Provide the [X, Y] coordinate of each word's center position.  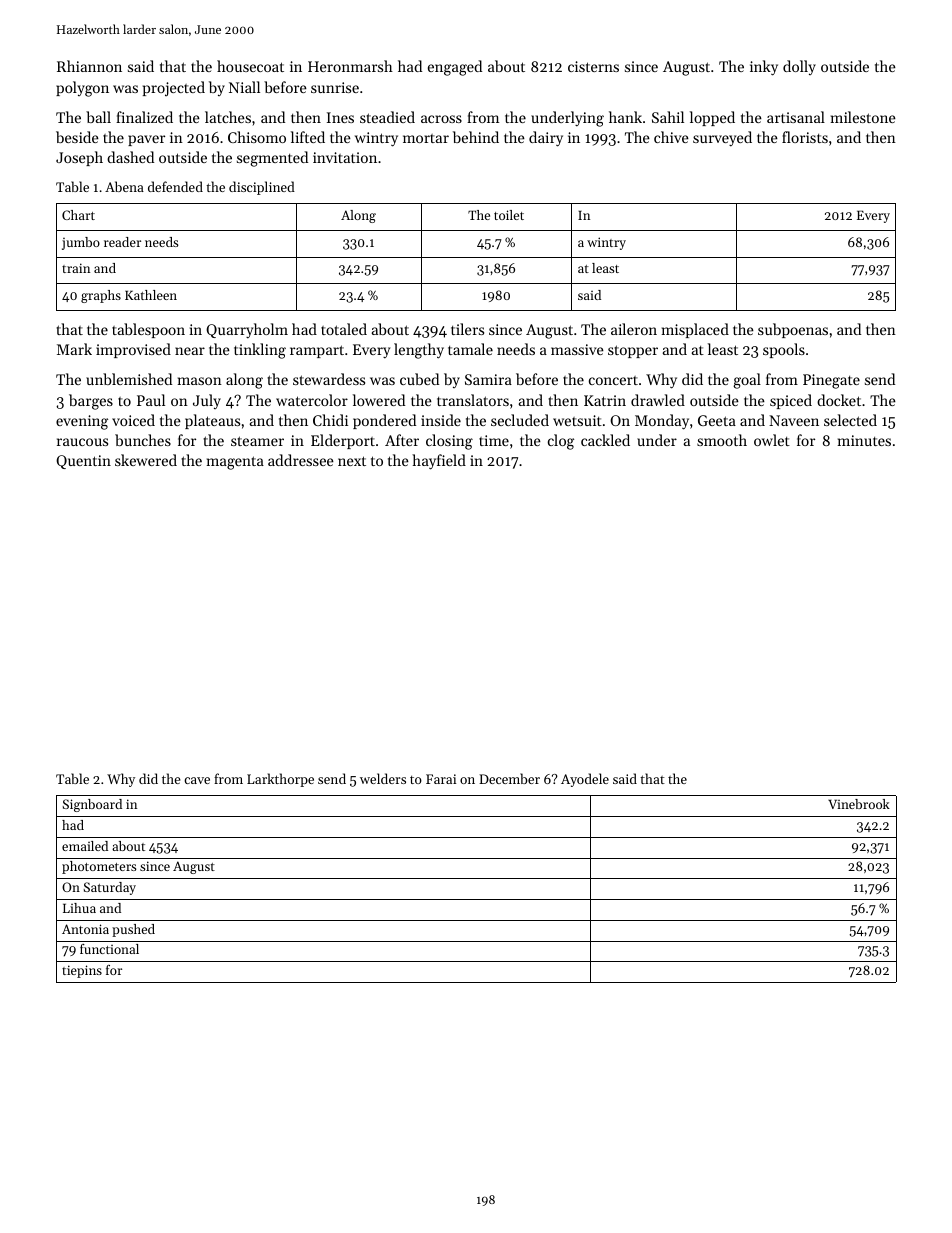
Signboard [92, 805]
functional [109, 949]
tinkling [260, 351]
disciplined [262, 188]
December [509, 778]
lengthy [419, 351]
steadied [387, 117]
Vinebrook [859, 804]
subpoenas [793, 330]
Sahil [668, 117]
